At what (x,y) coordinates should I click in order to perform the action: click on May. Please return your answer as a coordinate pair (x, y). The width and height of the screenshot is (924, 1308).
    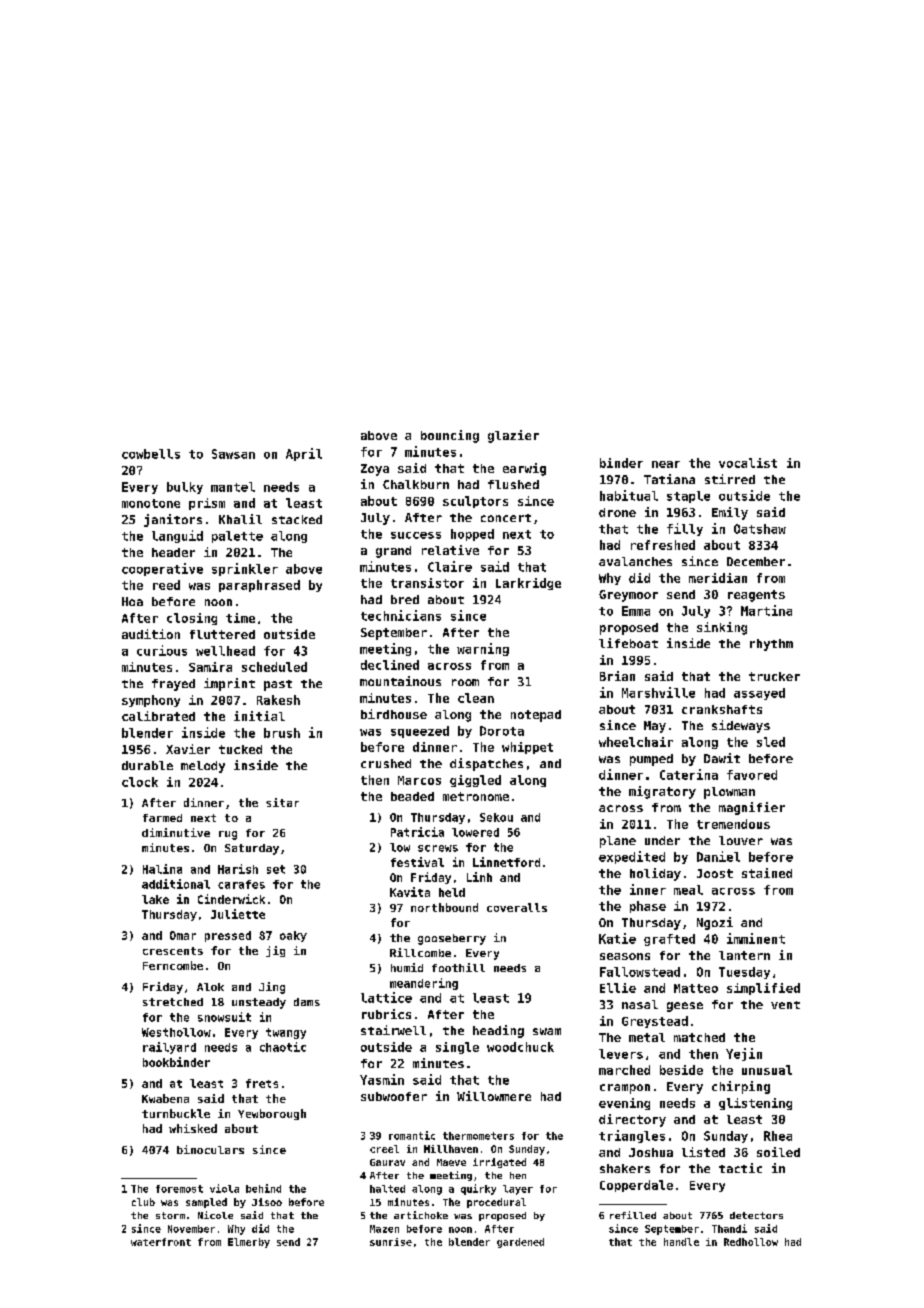
    Looking at the image, I should click on (655, 727).
